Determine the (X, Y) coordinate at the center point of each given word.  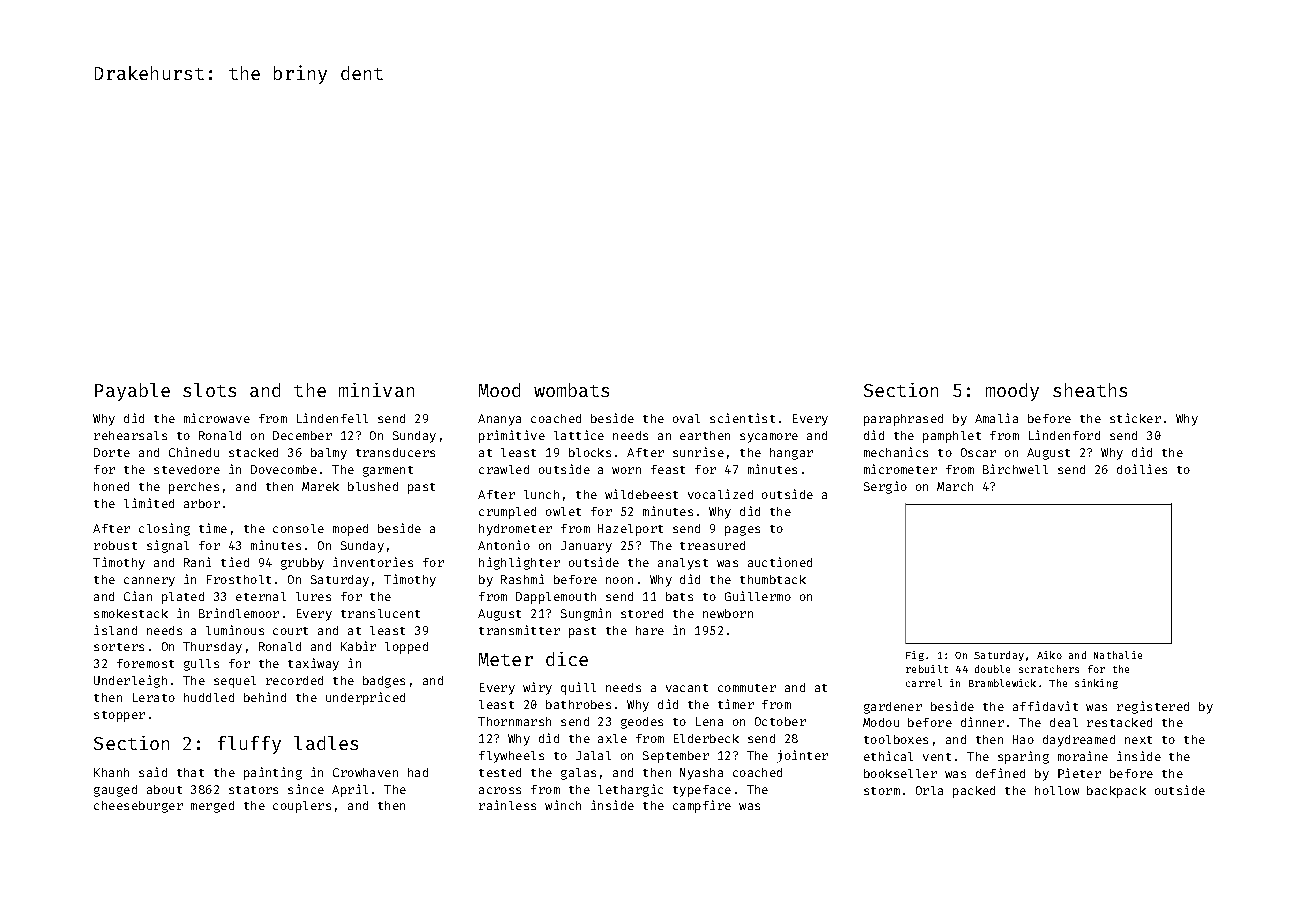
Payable (132, 392)
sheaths (1090, 390)
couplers (302, 807)
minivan (376, 390)
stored (642, 613)
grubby (302, 564)
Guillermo (758, 596)
